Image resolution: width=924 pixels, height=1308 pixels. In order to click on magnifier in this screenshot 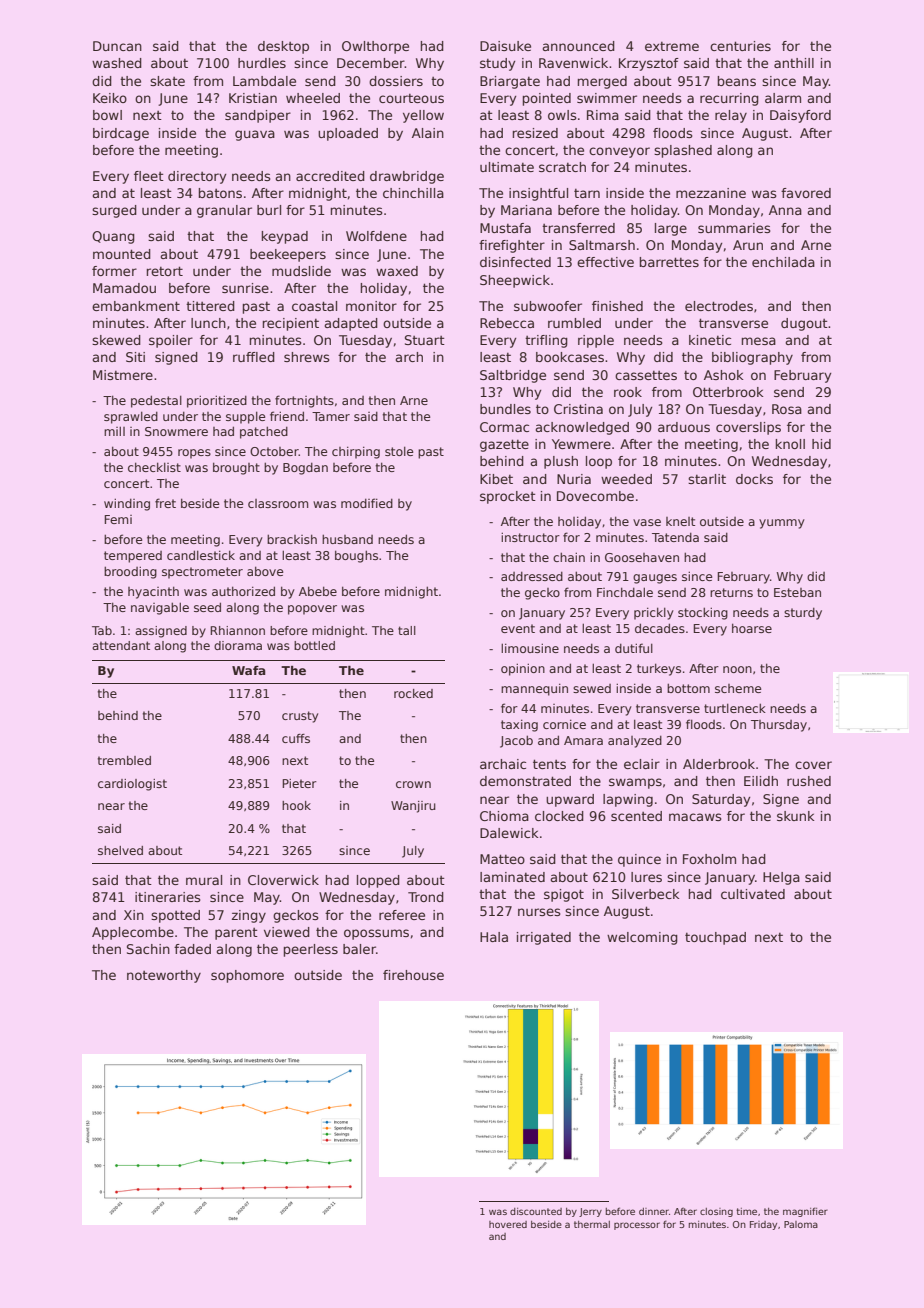, I will do `click(805, 1212)`.
